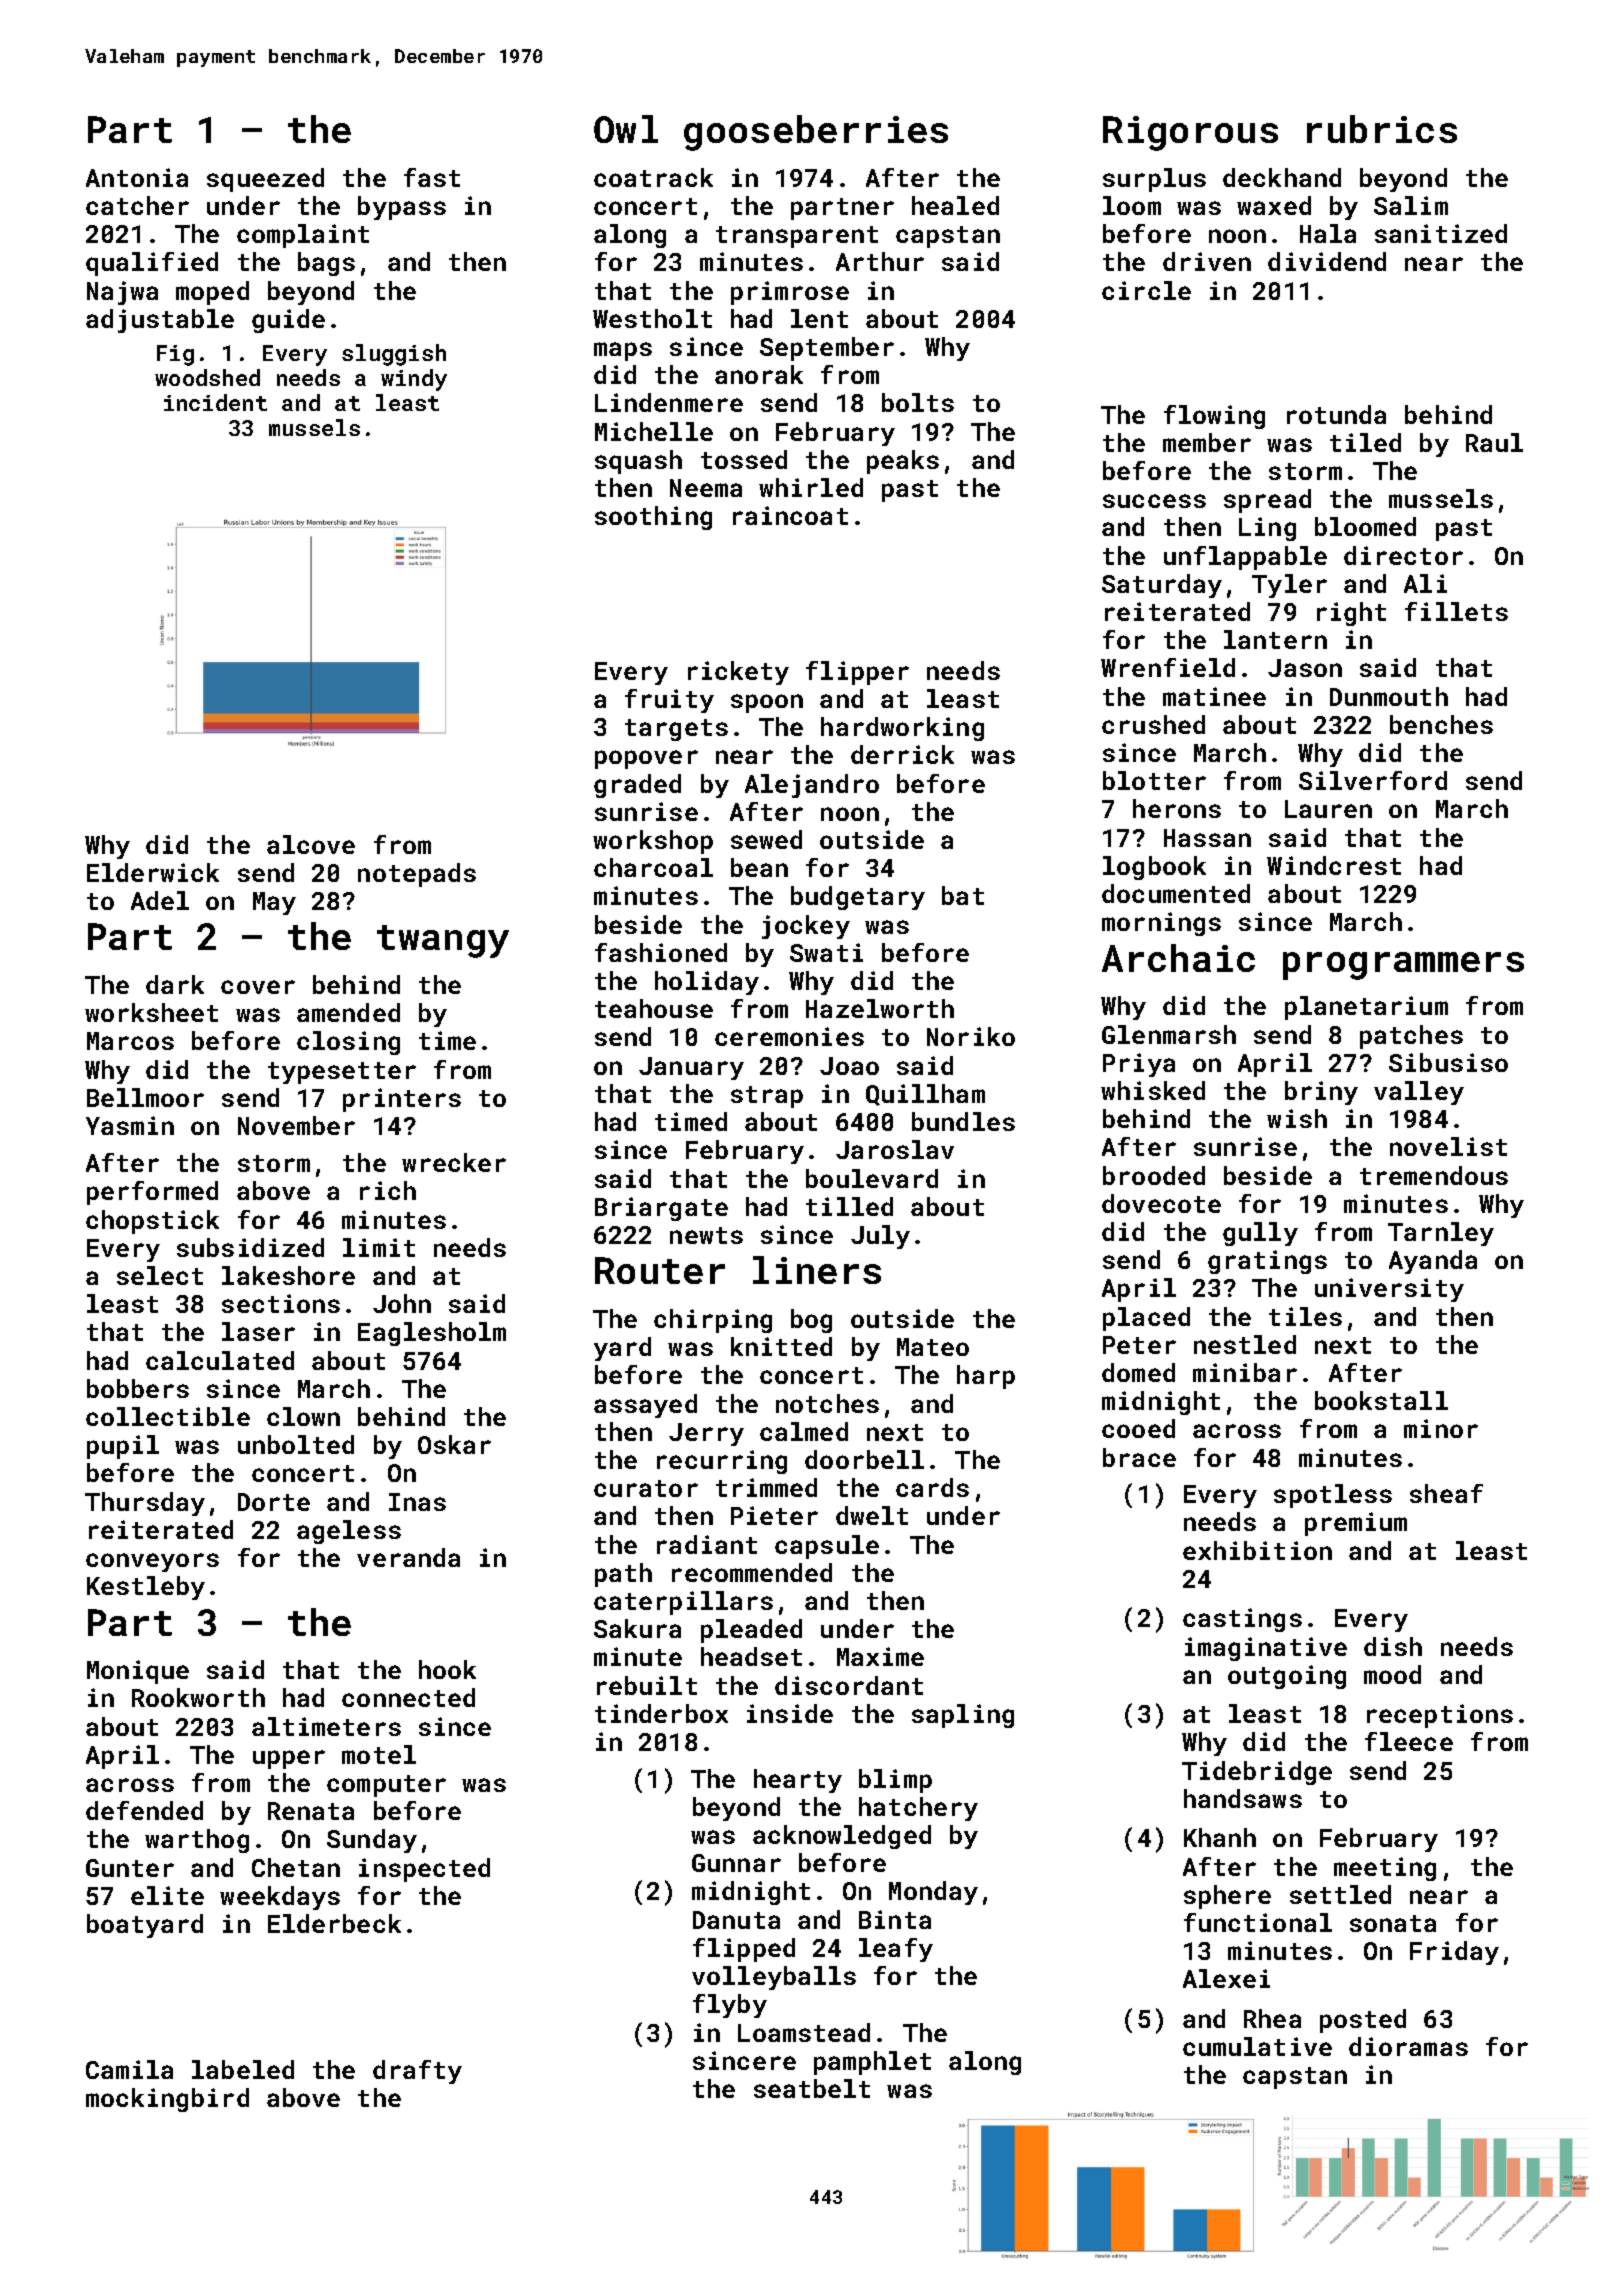 Image resolution: width=1620 pixels, height=2292 pixels. What do you see at coordinates (137, 177) in the document?
I see `Antonia` at bounding box center [137, 177].
